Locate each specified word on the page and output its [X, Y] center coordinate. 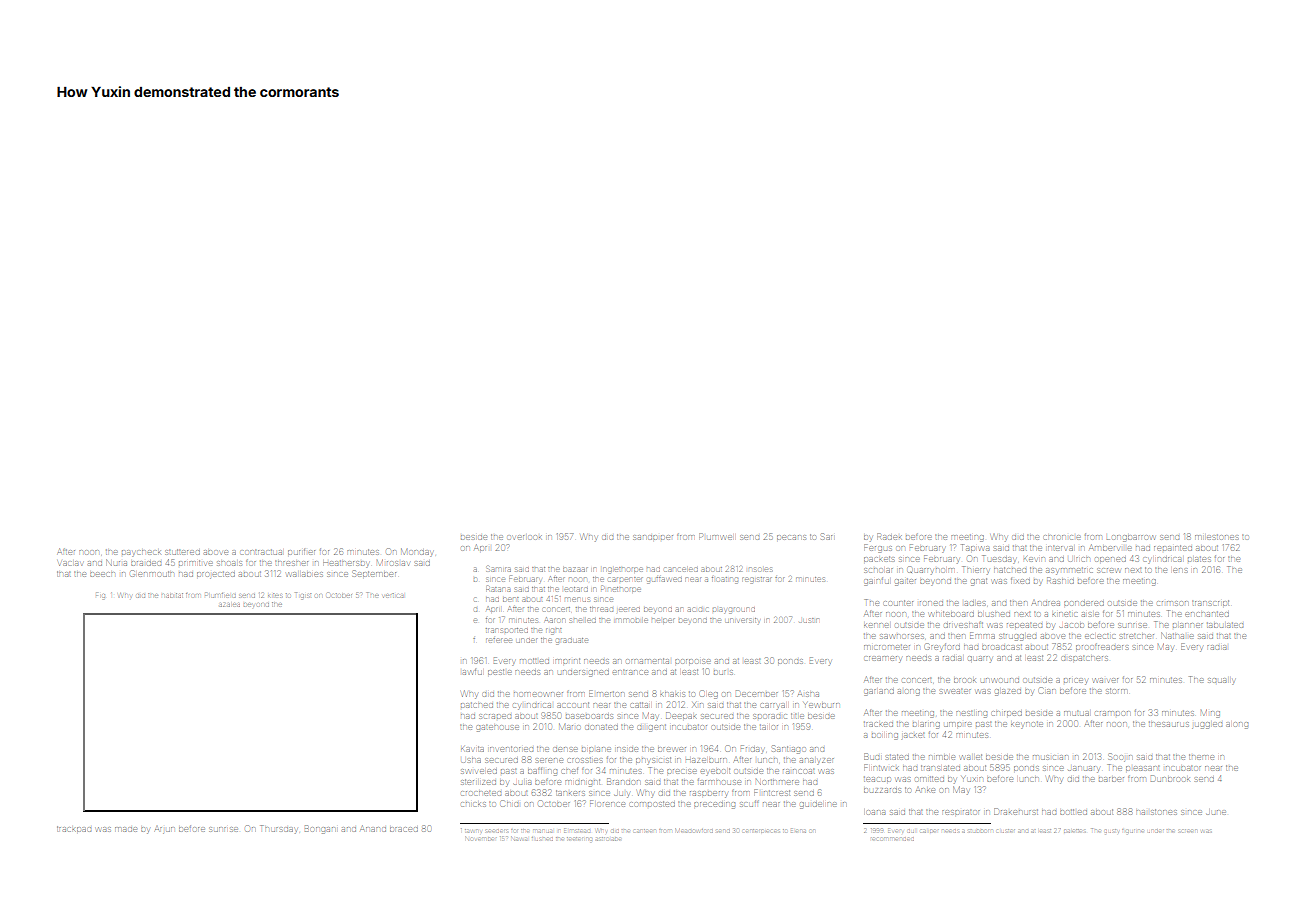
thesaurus [1169, 724]
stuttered [182, 552]
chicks [473, 804]
